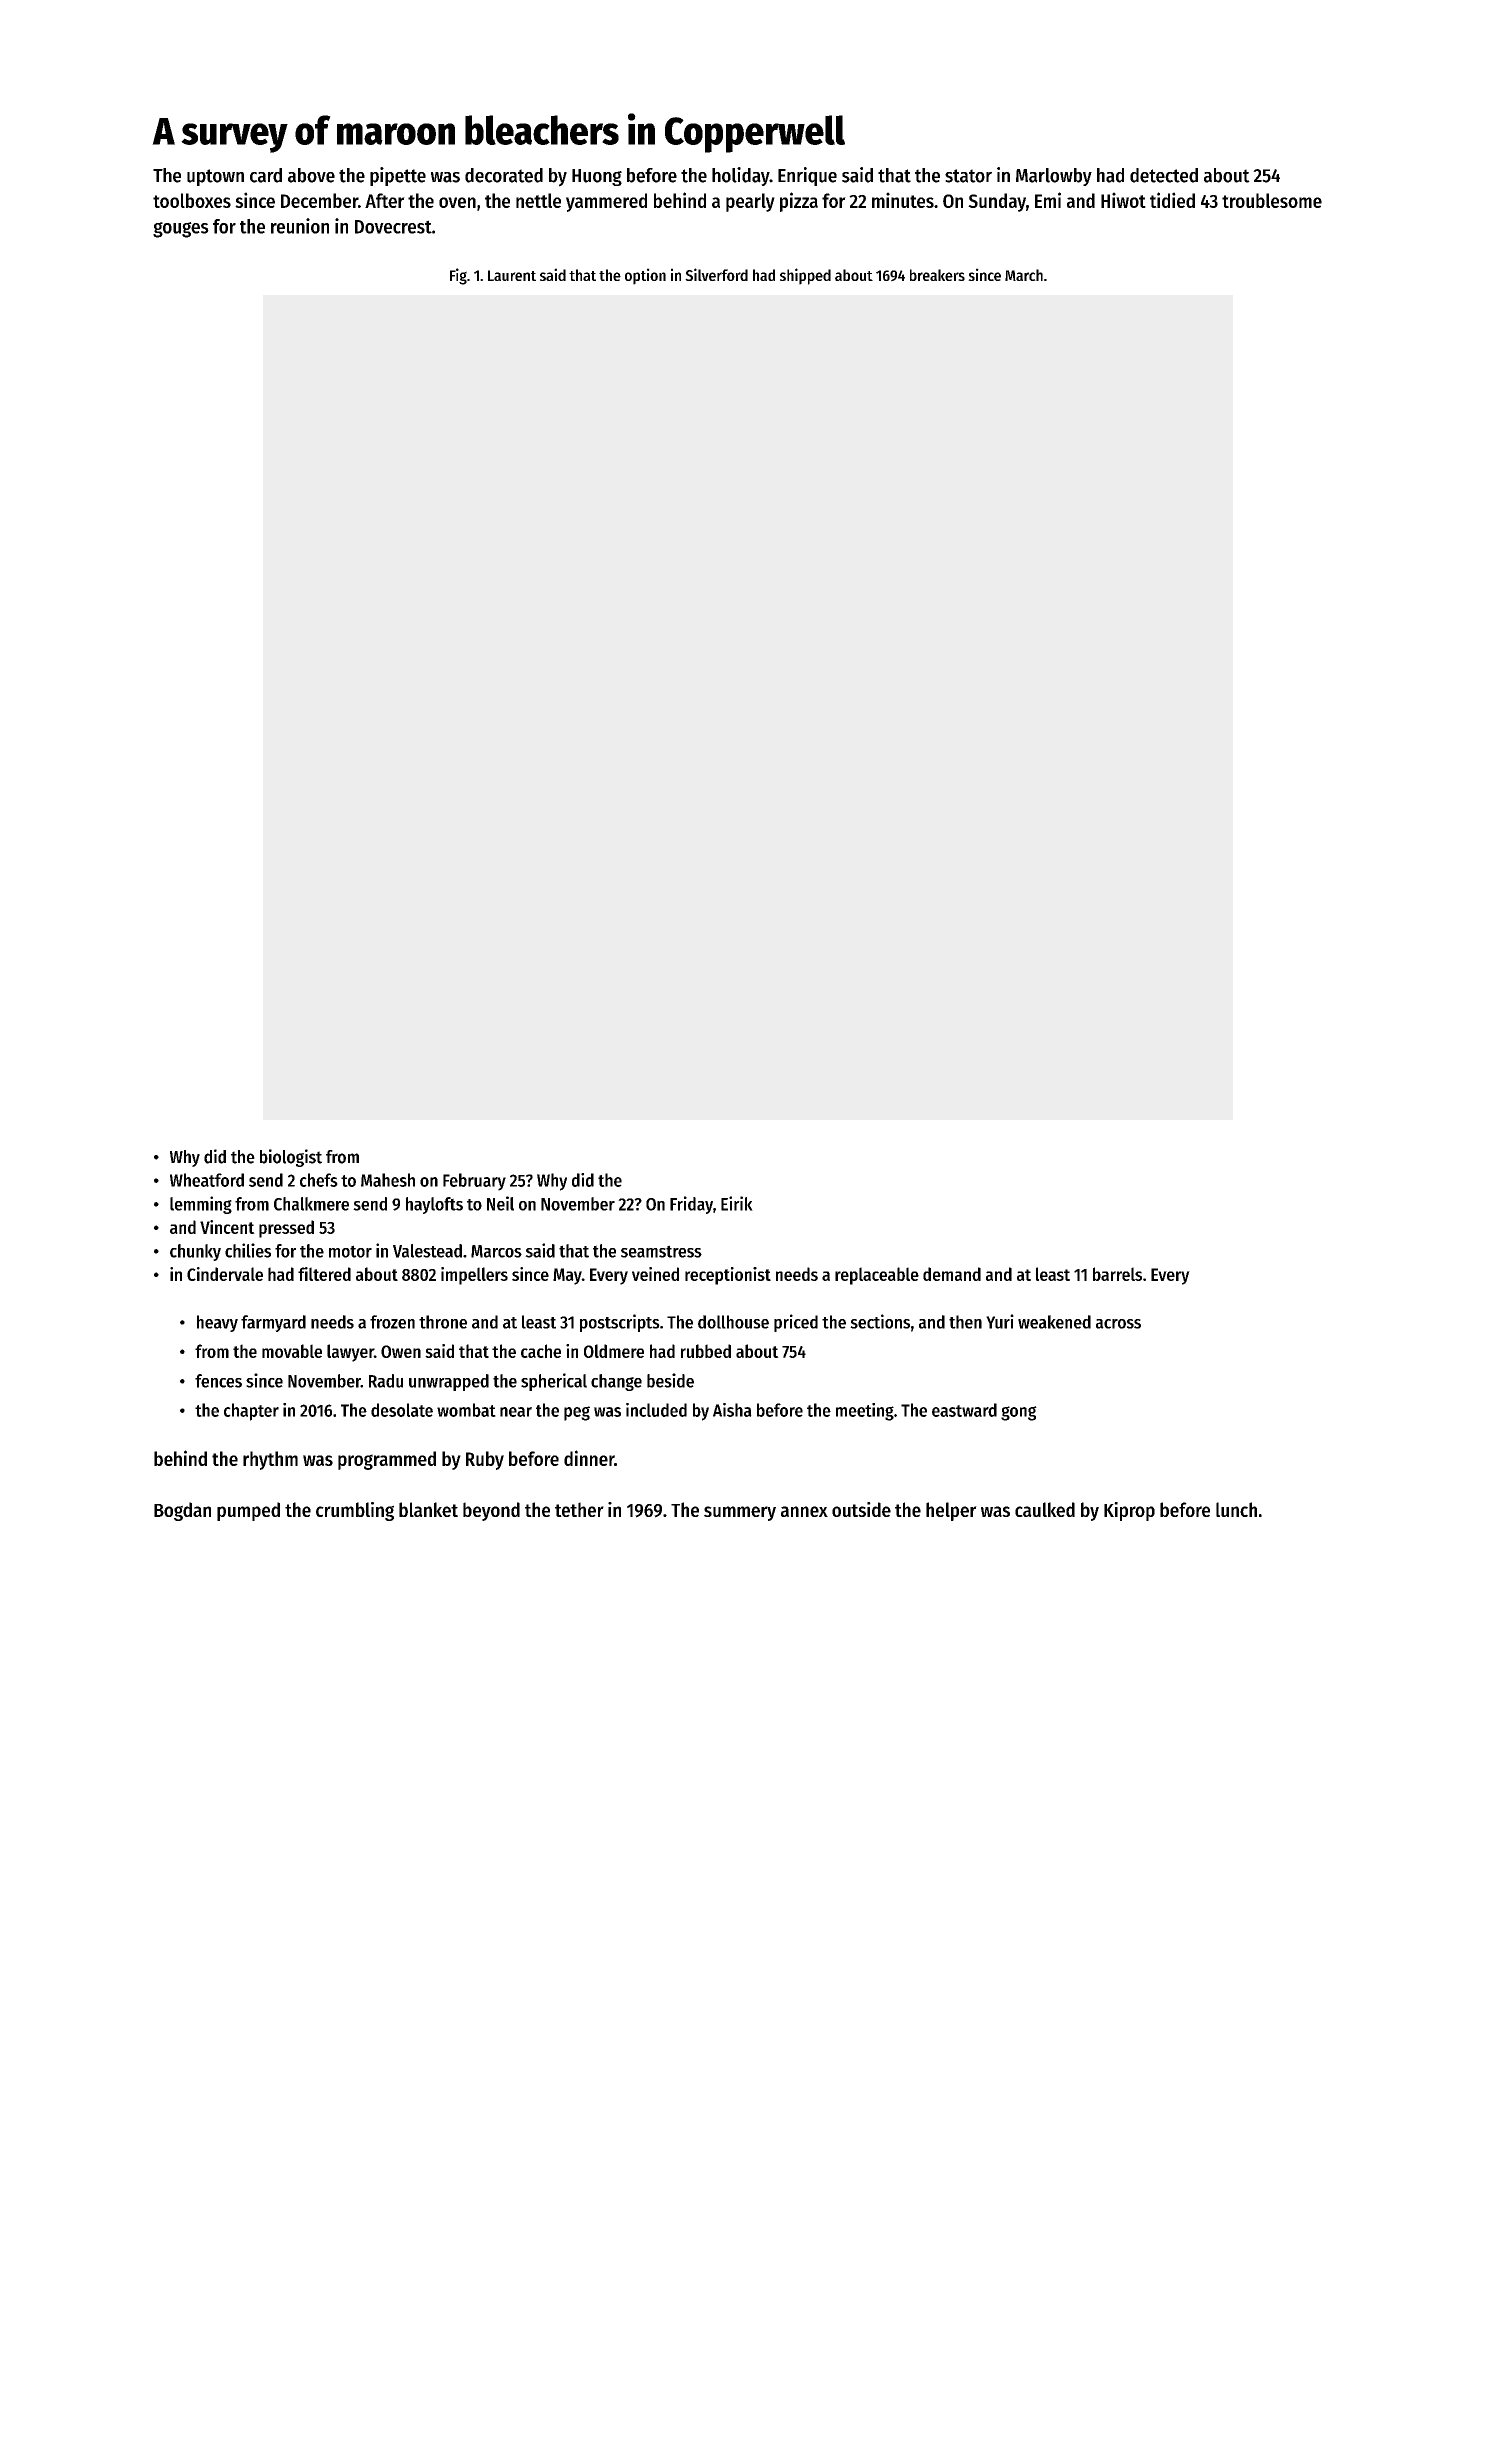 This document has width=1496, height=2464. I want to click on Neil, so click(500, 1203).
